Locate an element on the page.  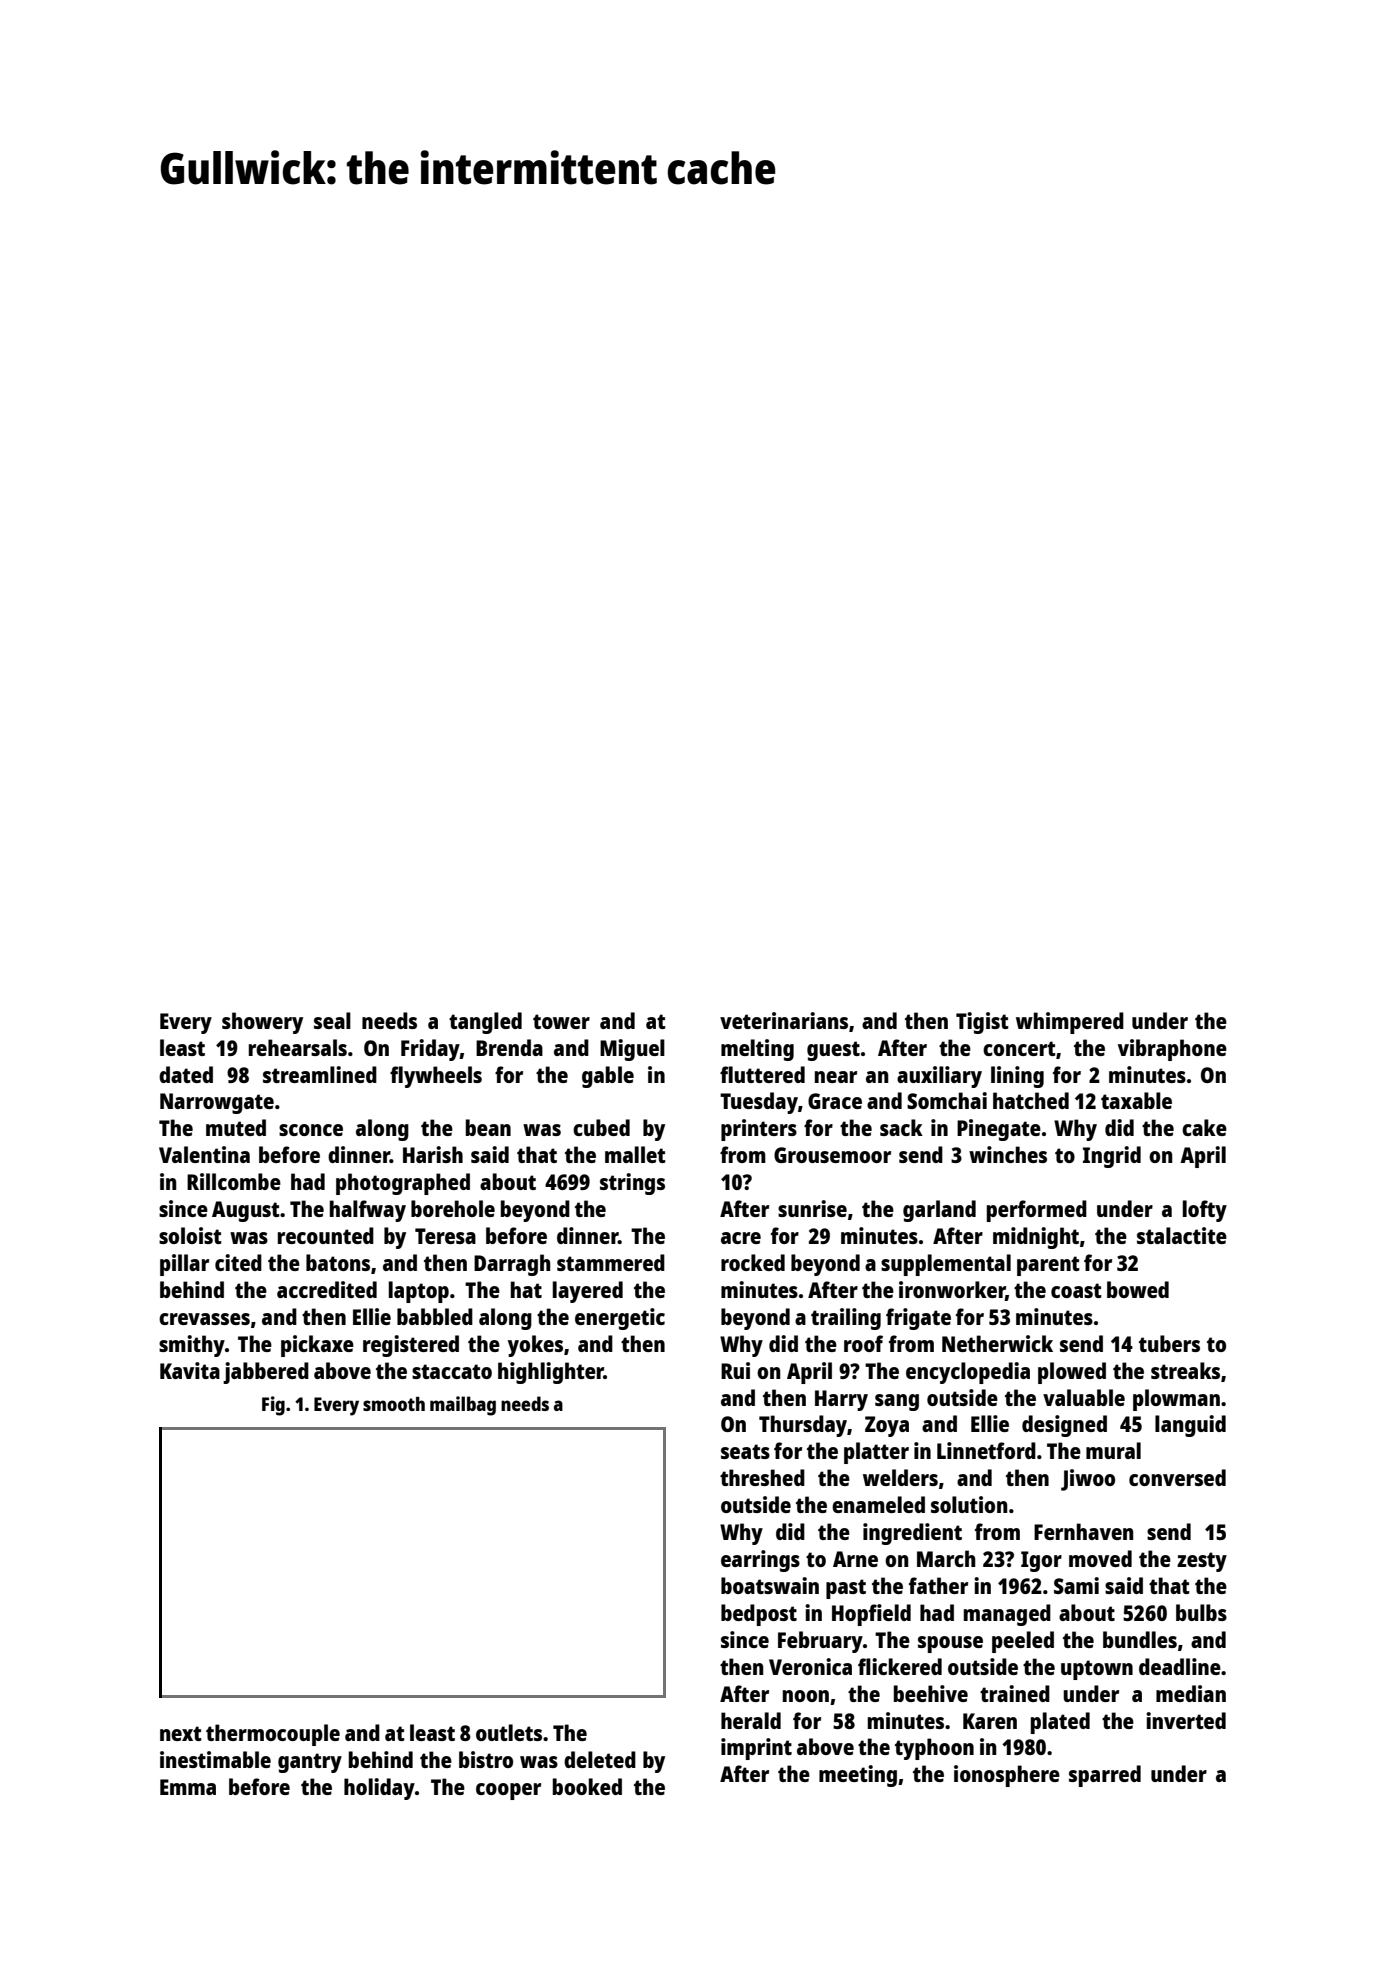
earrings is located at coordinates (760, 1561).
